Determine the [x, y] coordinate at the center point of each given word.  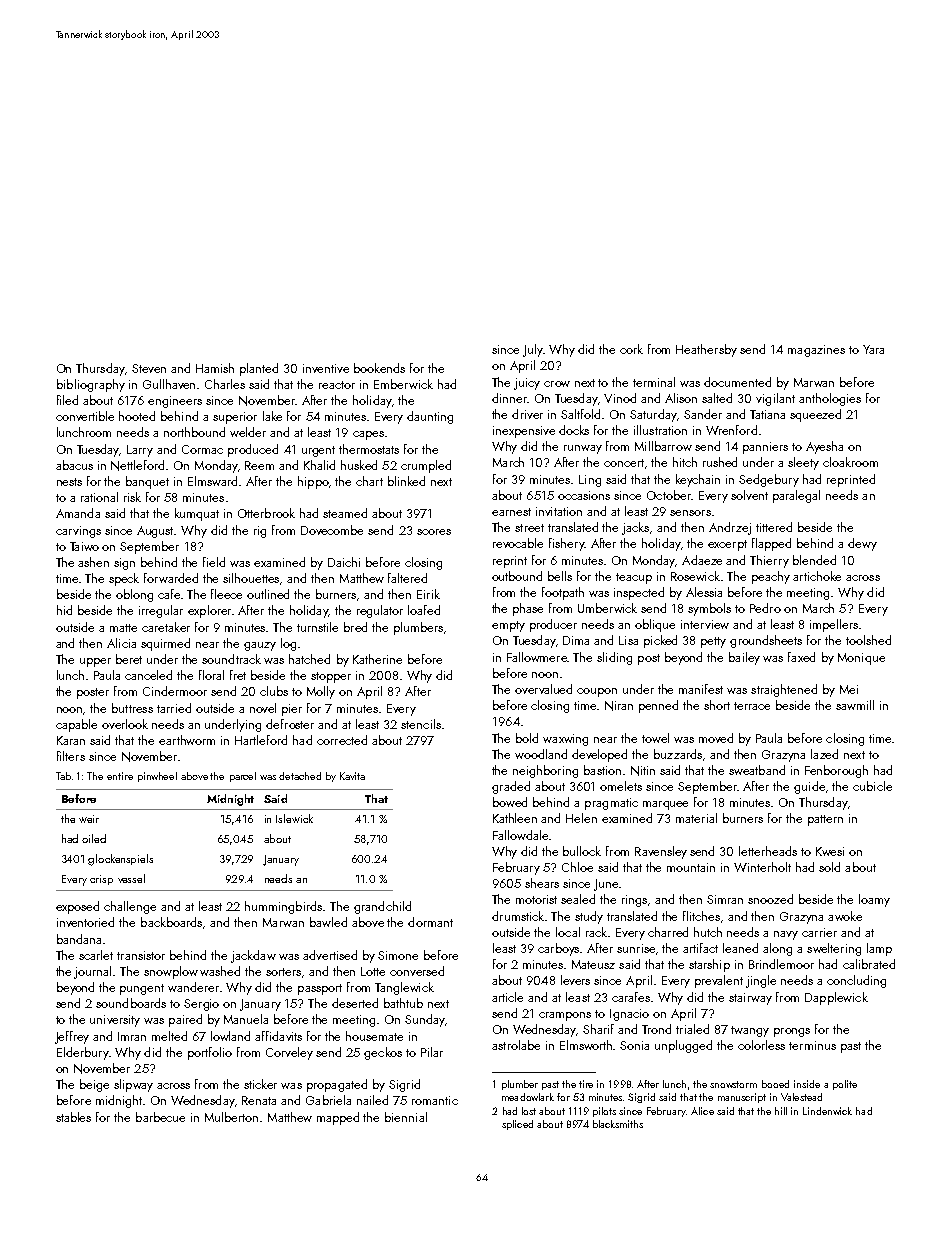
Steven [149, 368]
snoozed [770, 899]
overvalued [543, 689]
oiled [94, 838]
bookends [379, 368]
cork [631, 349]
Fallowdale [520, 835]
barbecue [160, 1117]
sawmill [855, 705]
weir [89, 819]
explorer [209, 611]
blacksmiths [618, 1124]
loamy [874, 900]
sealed [578, 899]
